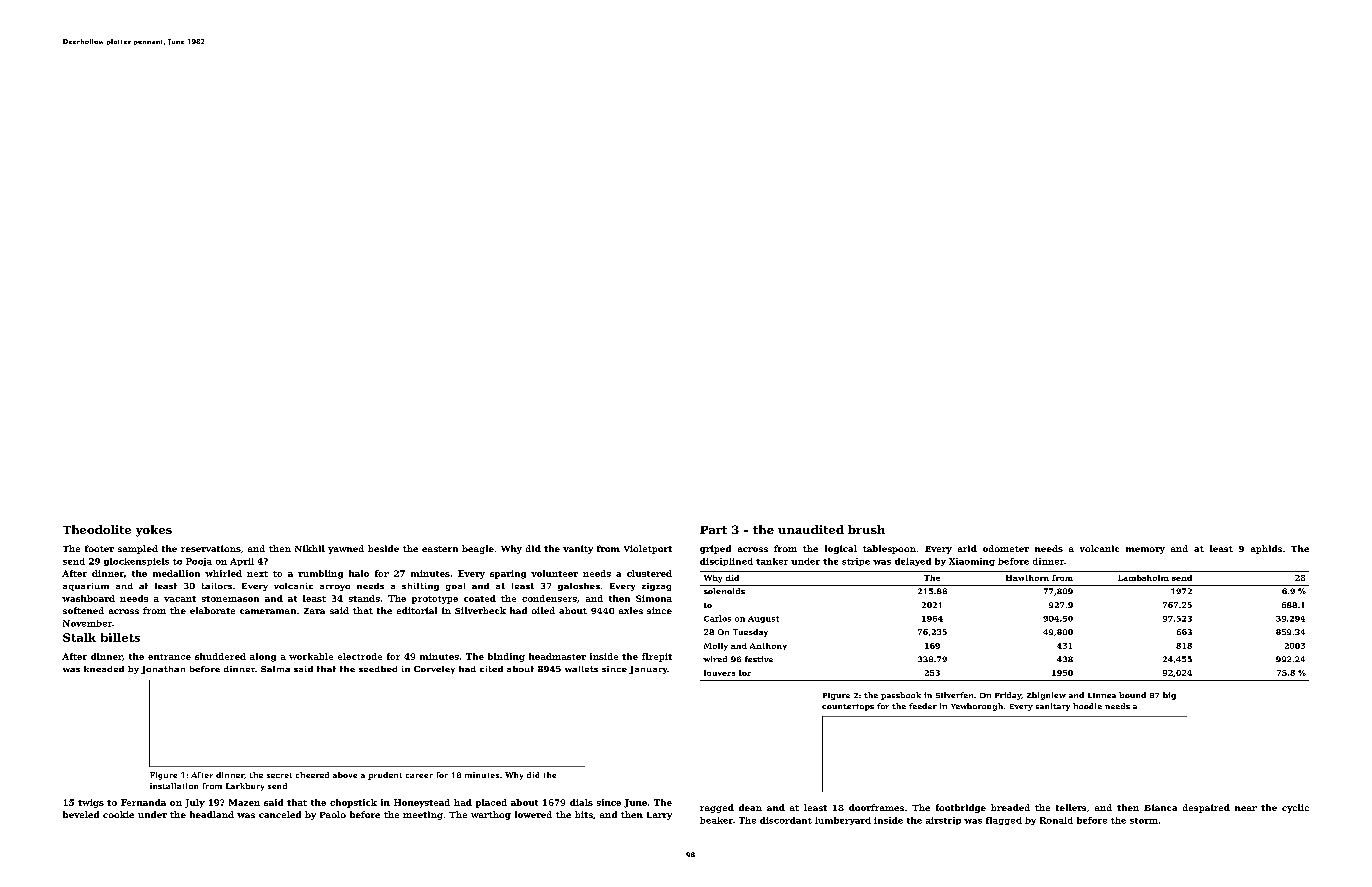 The height and width of the image is (887, 1372). What do you see at coordinates (279, 775) in the image?
I see `secret` at bounding box center [279, 775].
